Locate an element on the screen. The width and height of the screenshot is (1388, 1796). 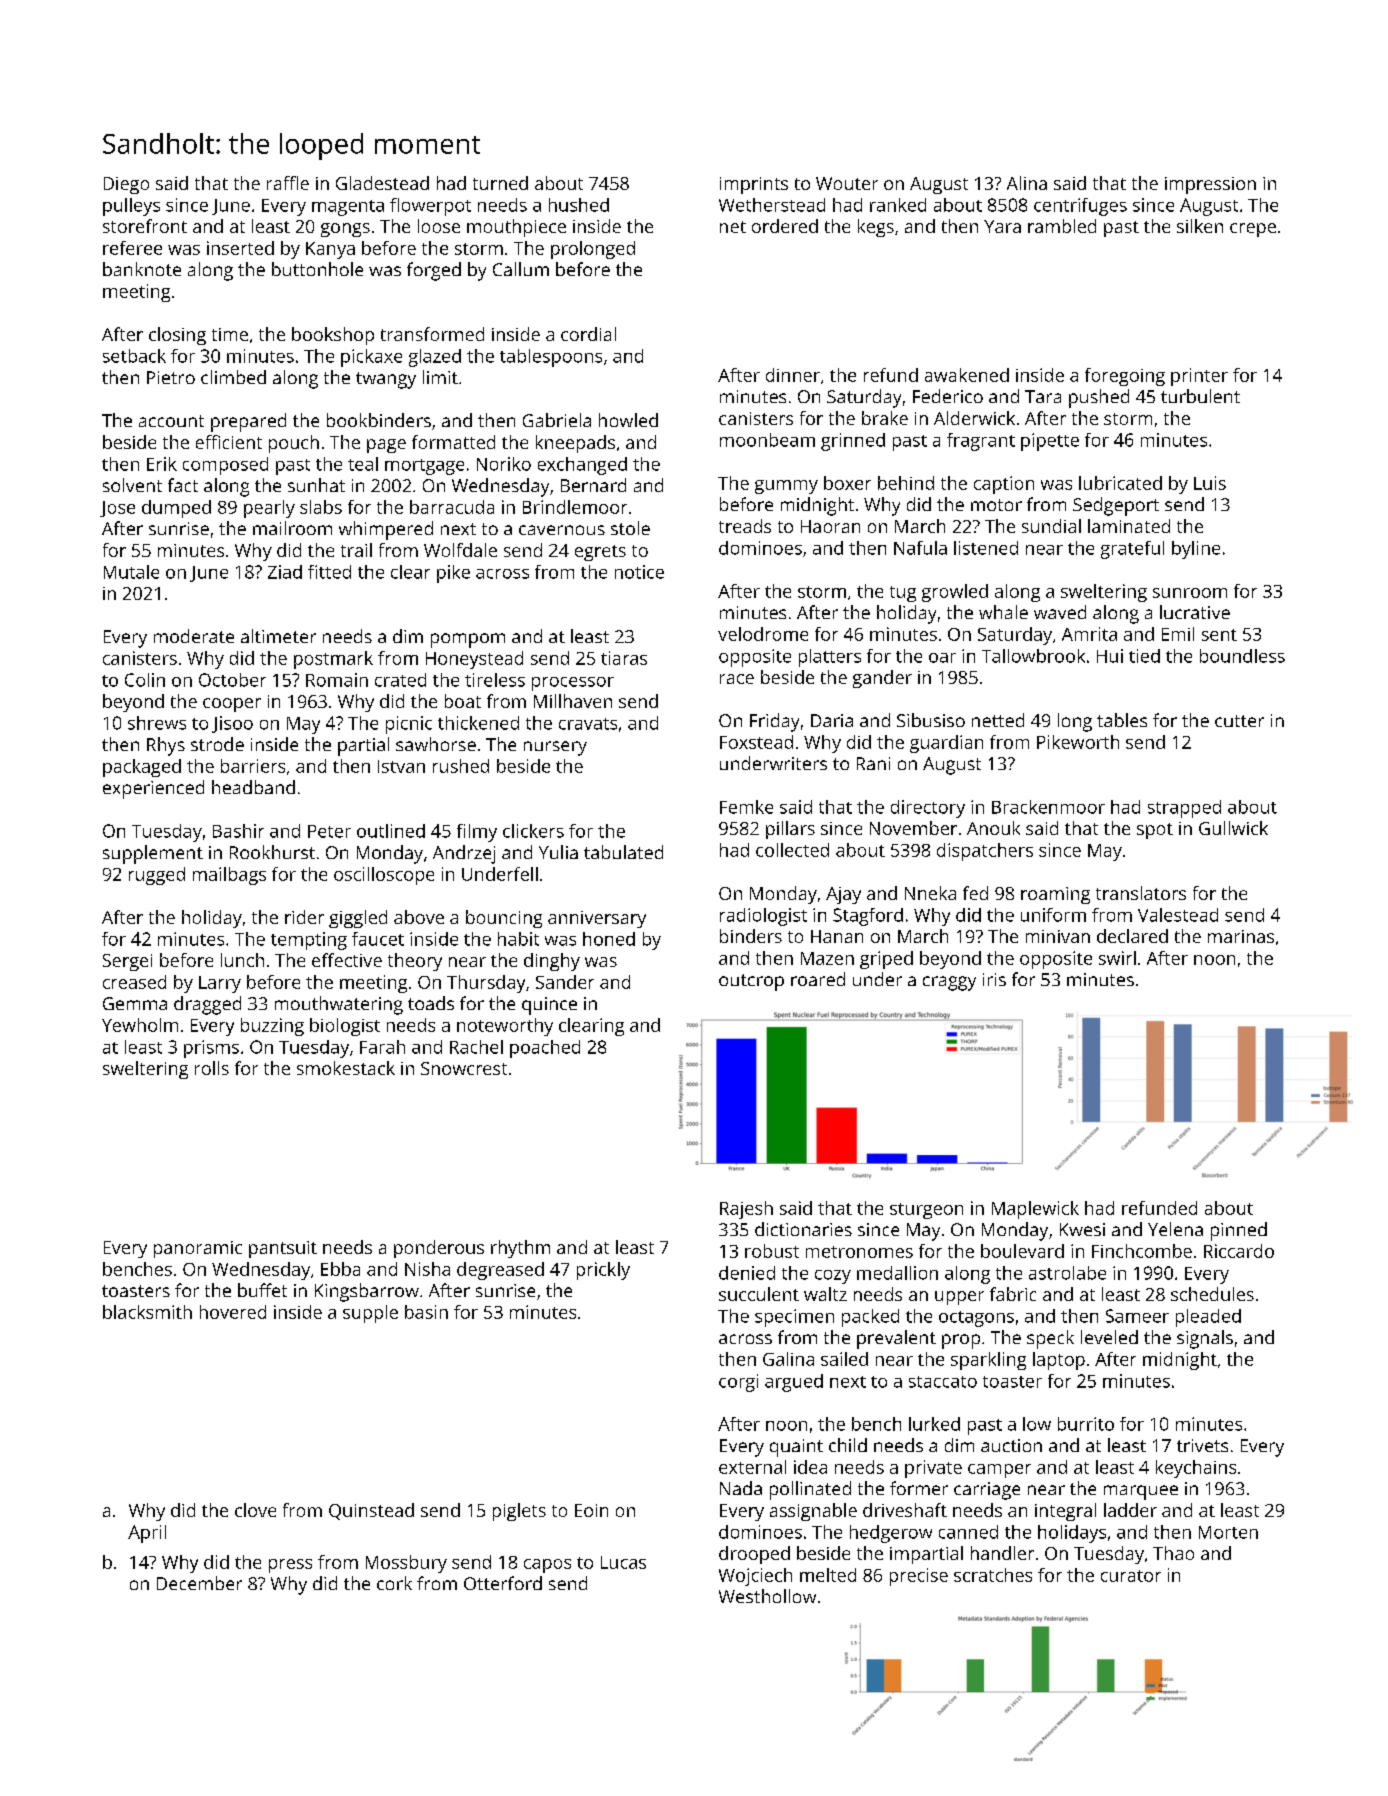
Istvan is located at coordinates (401, 766).
